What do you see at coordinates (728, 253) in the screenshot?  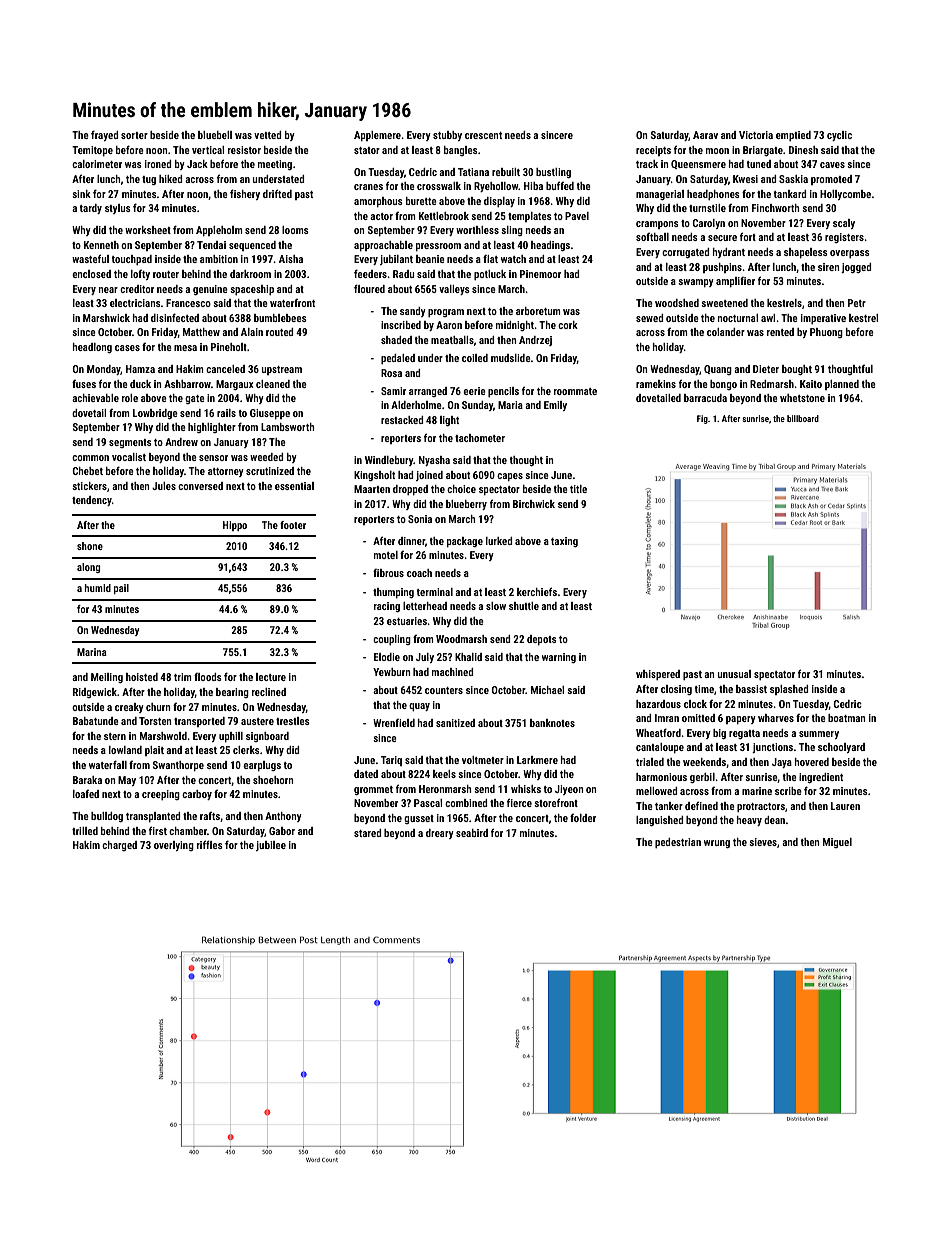 I see `hydrant` at bounding box center [728, 253].
